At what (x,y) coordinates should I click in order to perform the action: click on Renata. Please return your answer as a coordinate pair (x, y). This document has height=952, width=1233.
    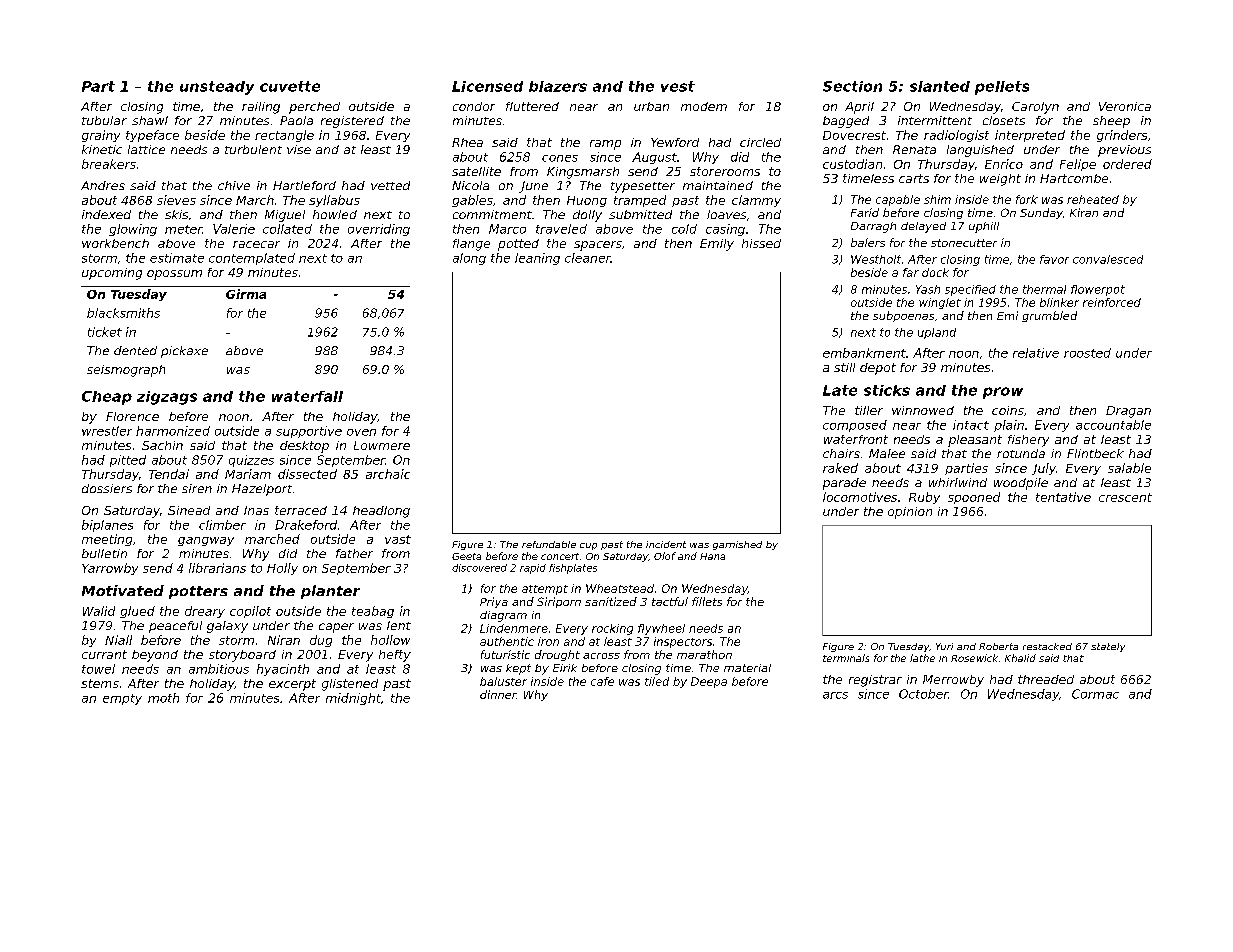
    Looking at the image, I should click on (914, 149).
